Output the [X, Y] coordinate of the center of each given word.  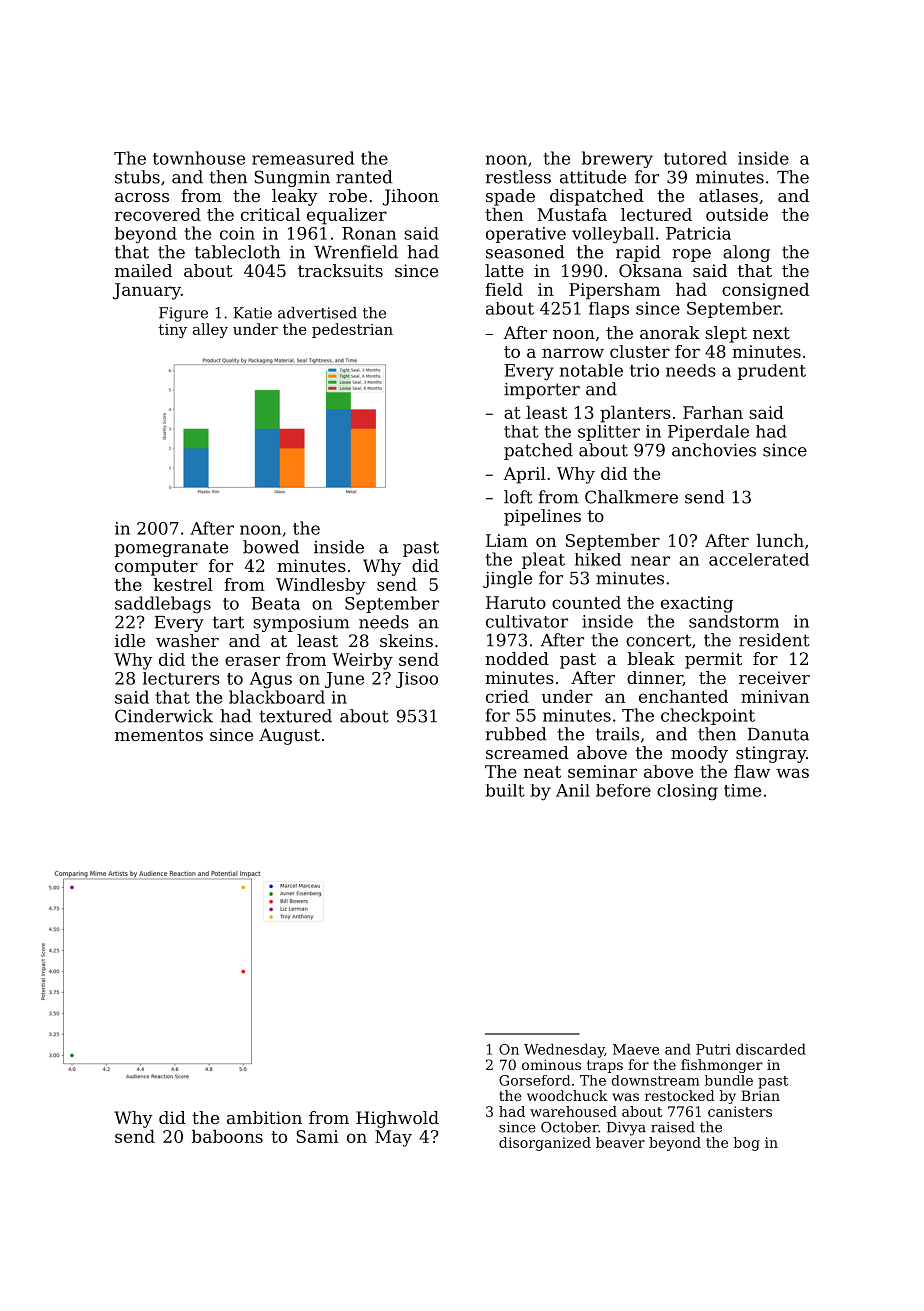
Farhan [713, 412]
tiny [173, 331]
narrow [573, 353]
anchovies [714, 450]
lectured [656, 214]
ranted [364, 177]
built [504, 790]
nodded [517, 658]
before [623, 790]
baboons [227, 1136]
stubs [137, 177]
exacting [697, 604]
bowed [271, 547]
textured [295, 716]
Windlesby [321, 586]
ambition [264, 1117]
